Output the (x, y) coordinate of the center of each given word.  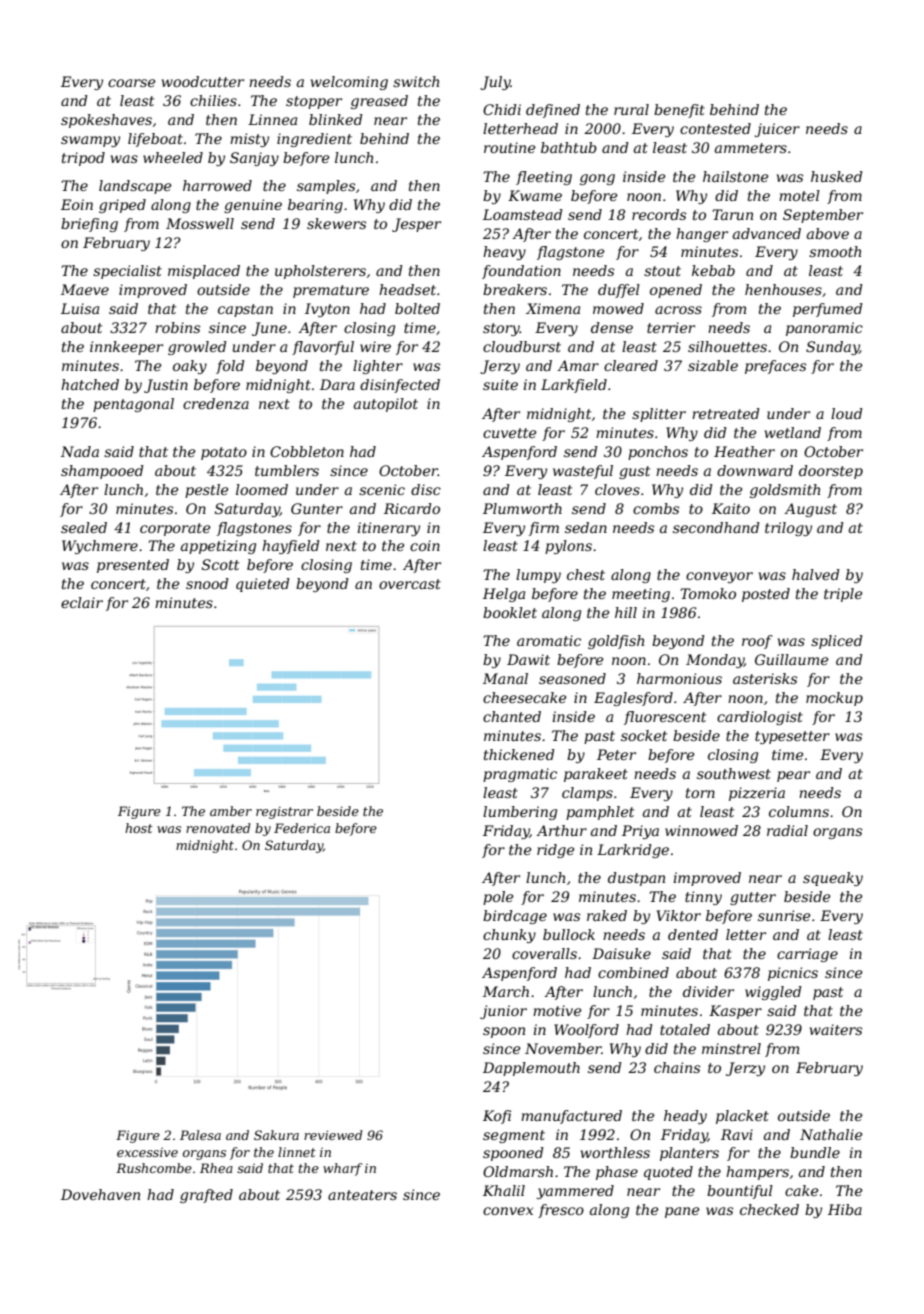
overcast (410, 584)
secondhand (716, 527)
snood (207, 583)
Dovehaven (100, 1194)
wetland (793, 432)
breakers (515, 289)
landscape (135, 187)
